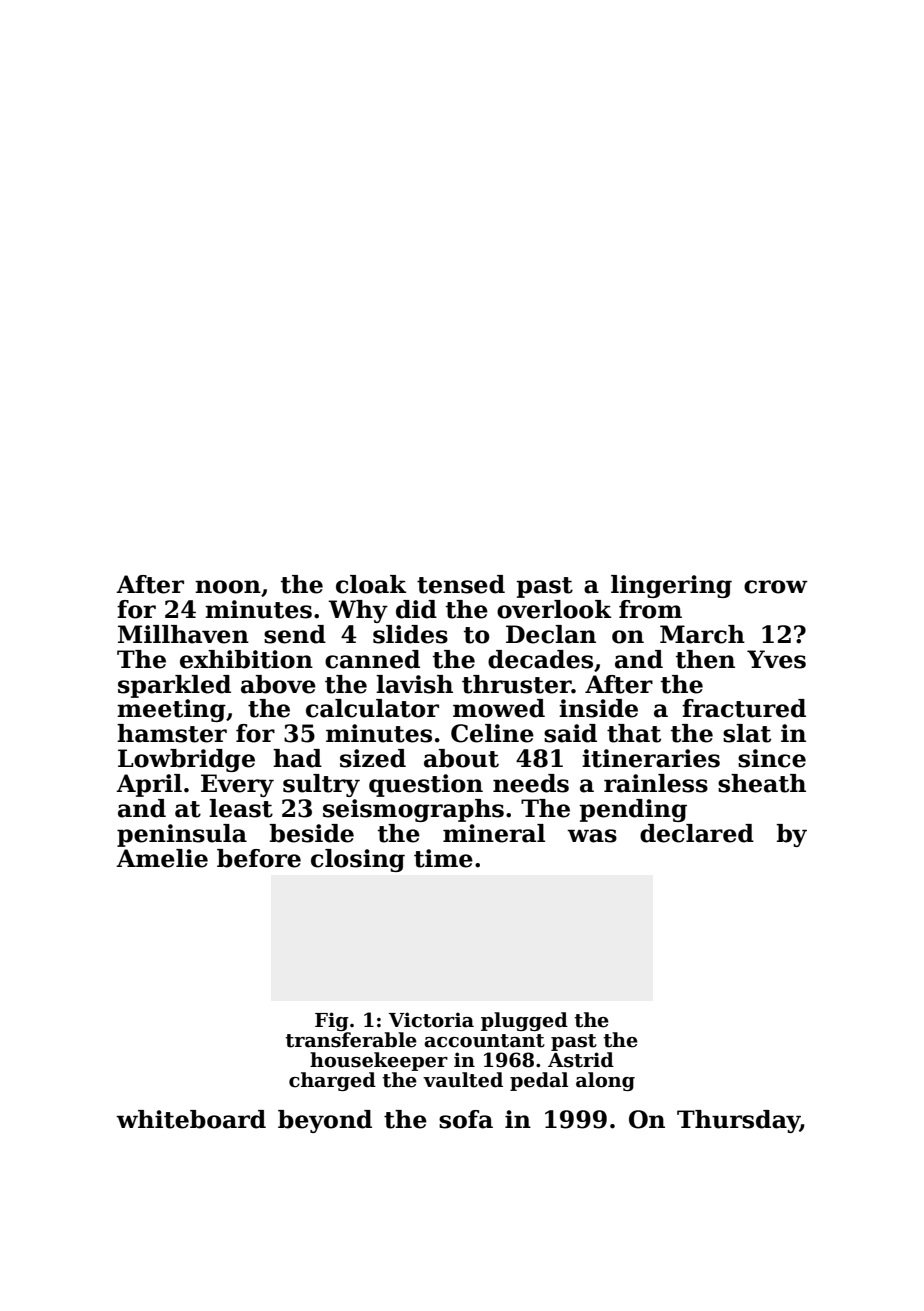 The width and height of the screenshot is (924, 1311). Describe the element at coordinates (431, 1020) in the screenshot. I see `Victoria` at that location.
